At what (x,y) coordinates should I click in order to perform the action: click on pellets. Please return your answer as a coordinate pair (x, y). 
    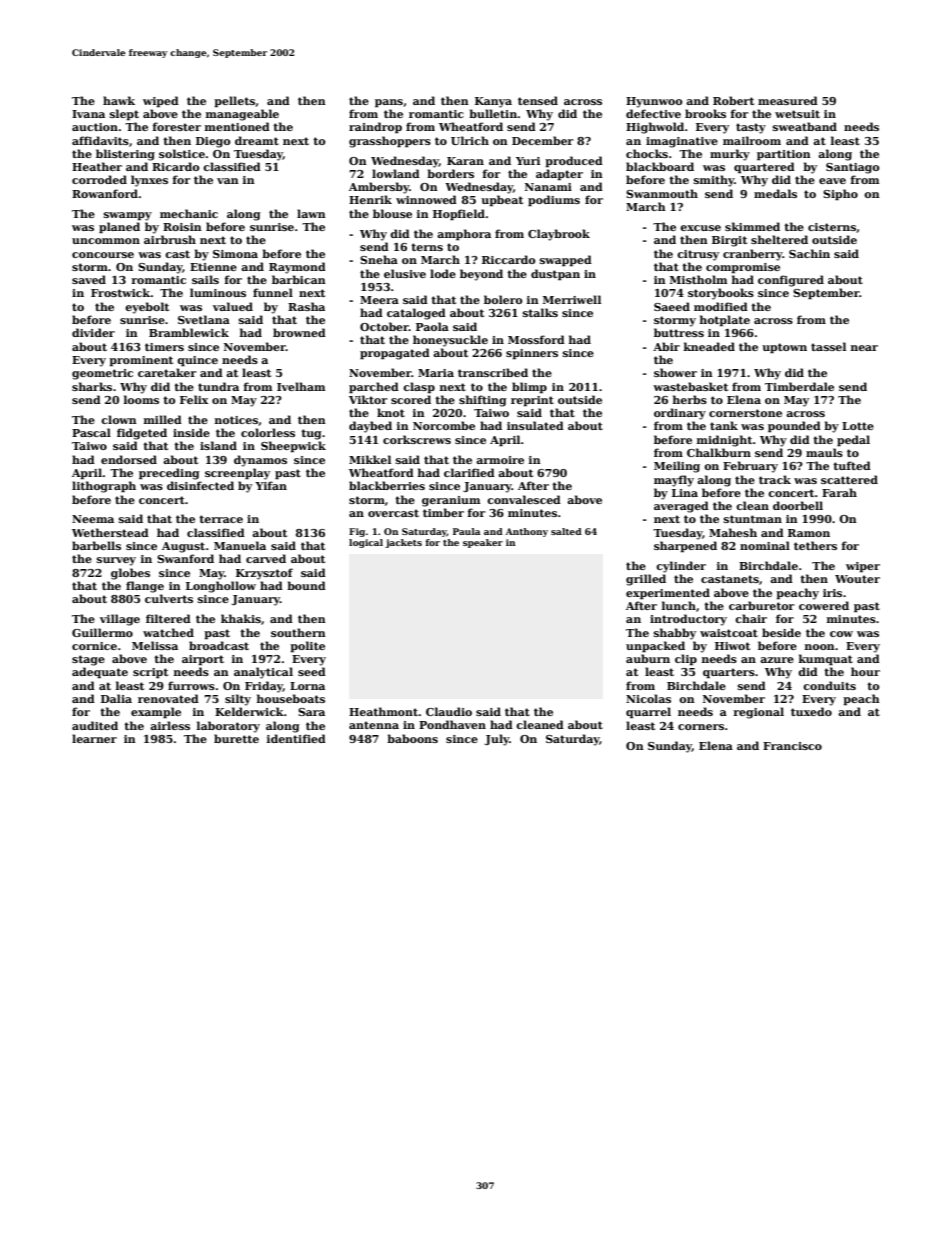
    Looking at the image, I should click on (234, 102).
